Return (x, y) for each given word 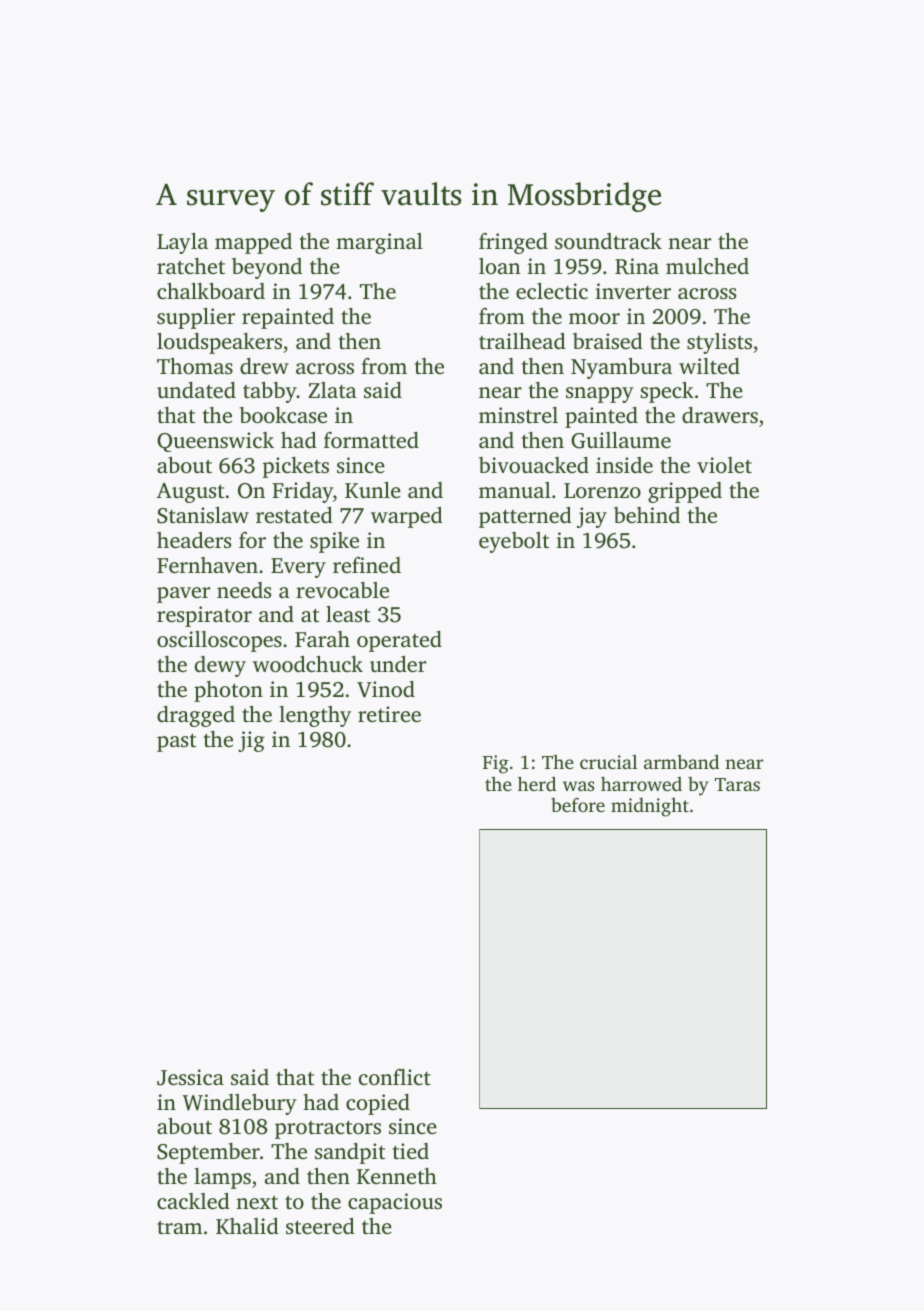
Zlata (332, 390)
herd (537, 783)
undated (196, 390)
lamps (222, 1178)
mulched (707, 266)
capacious (395, 1203)
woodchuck (308, 664)
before (578, 805)
